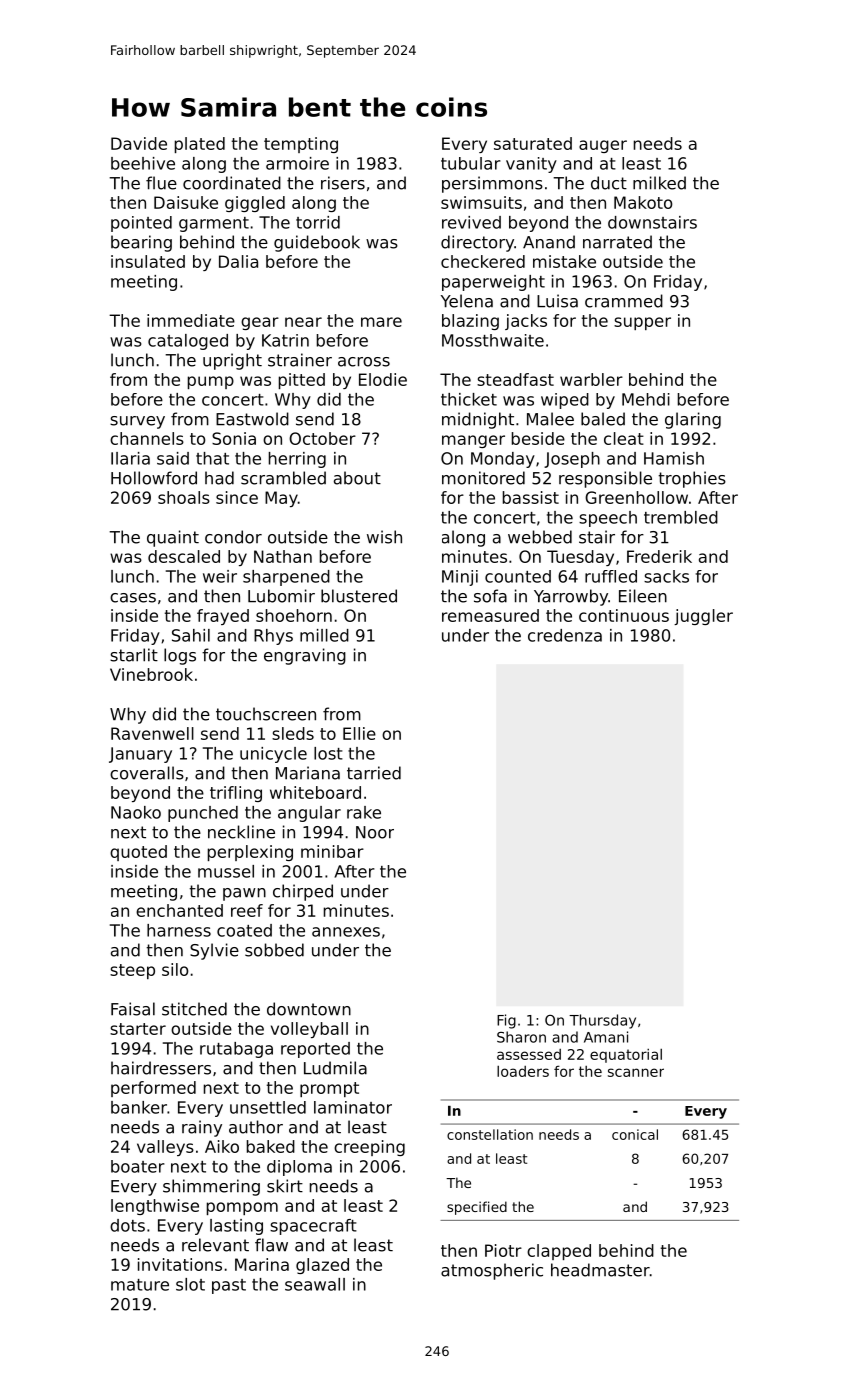 The height and width of the screenshot is (1400, 849). Describe the element at coordinates (503, 460) in the screenshot. I see `Monday` at that location.
